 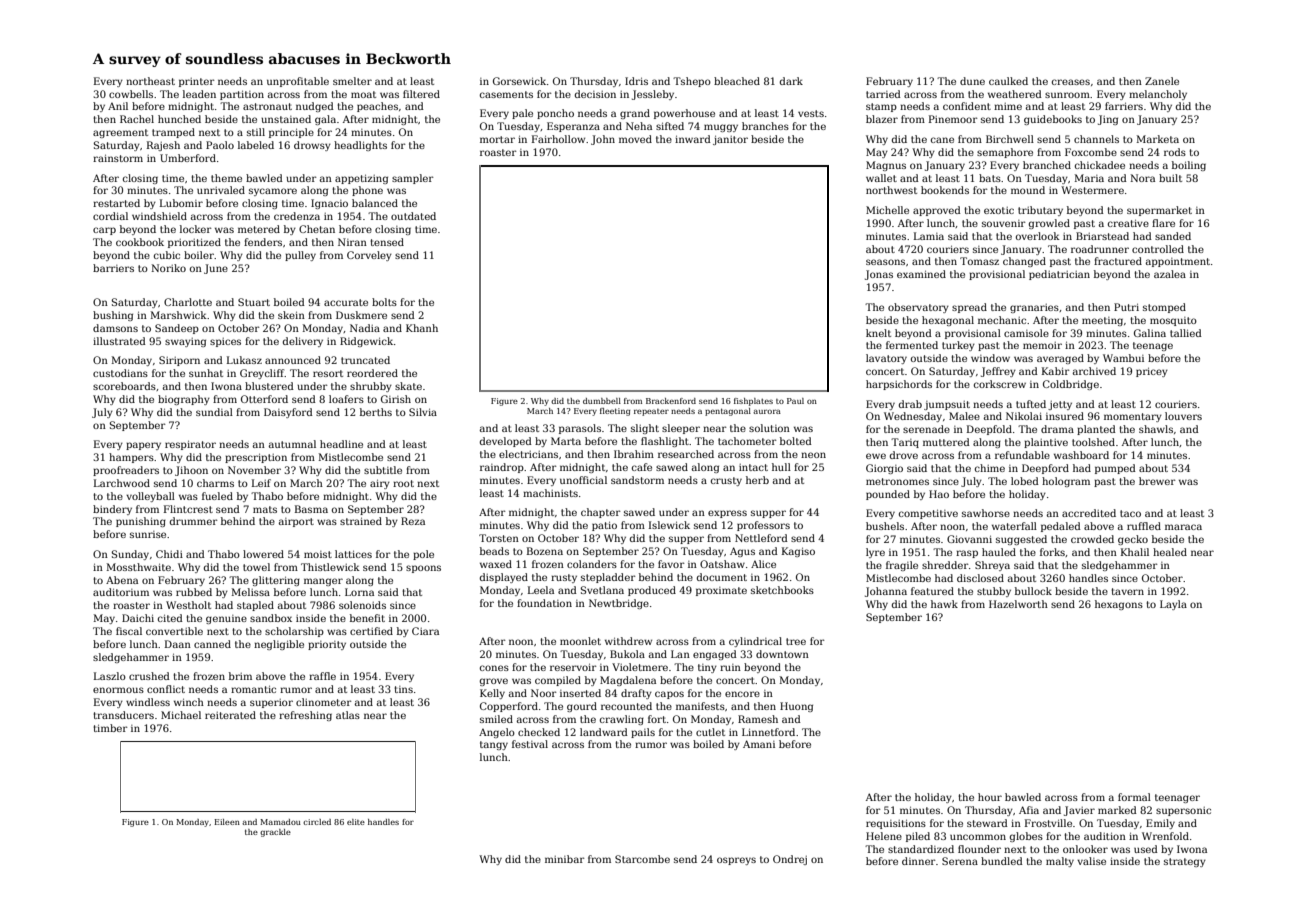 What do you see at coordinates (292, 444) in the screenshot?
I see `autumnal` at bounding box center [292, 444].
